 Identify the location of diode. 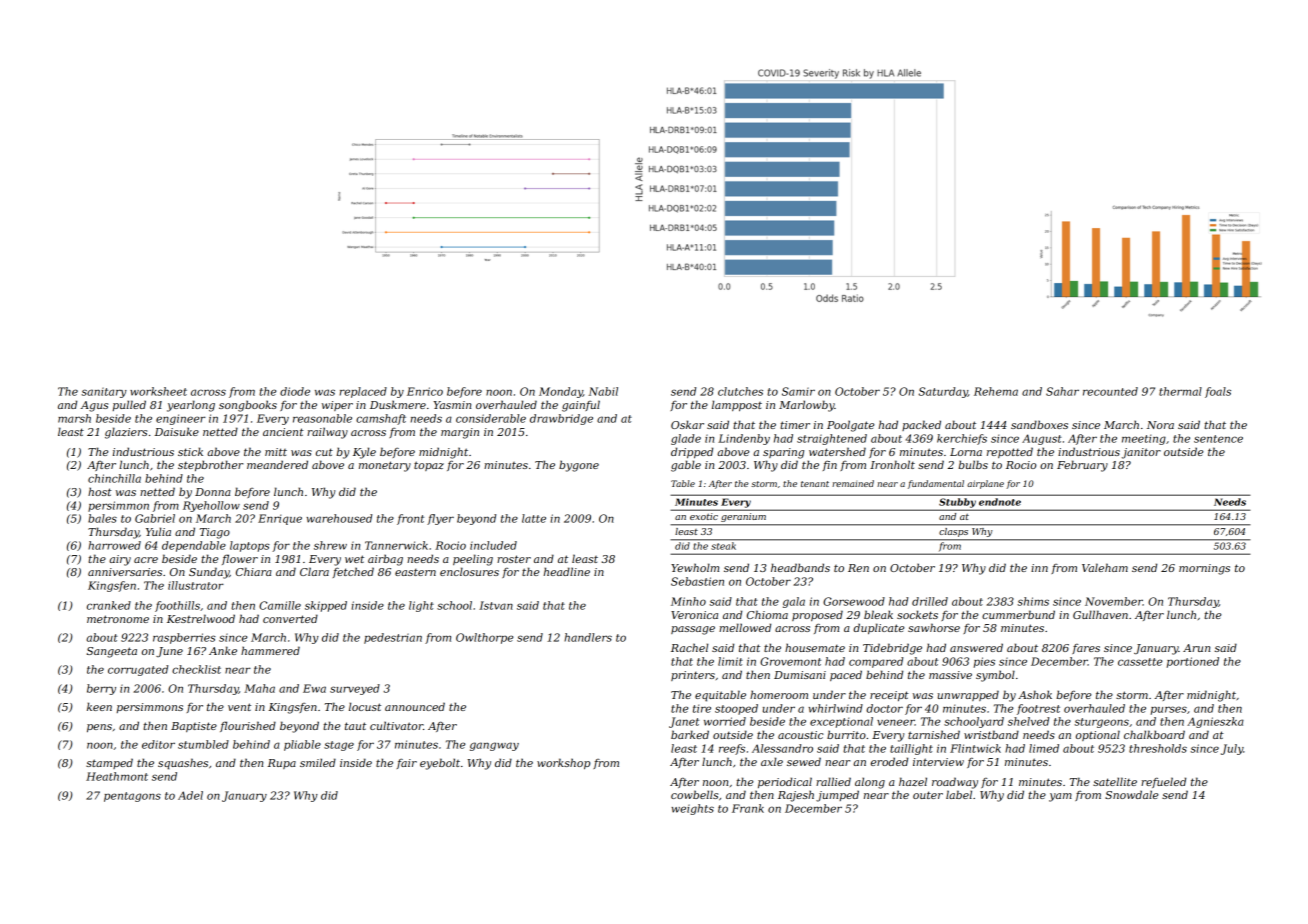
(295, 391).
